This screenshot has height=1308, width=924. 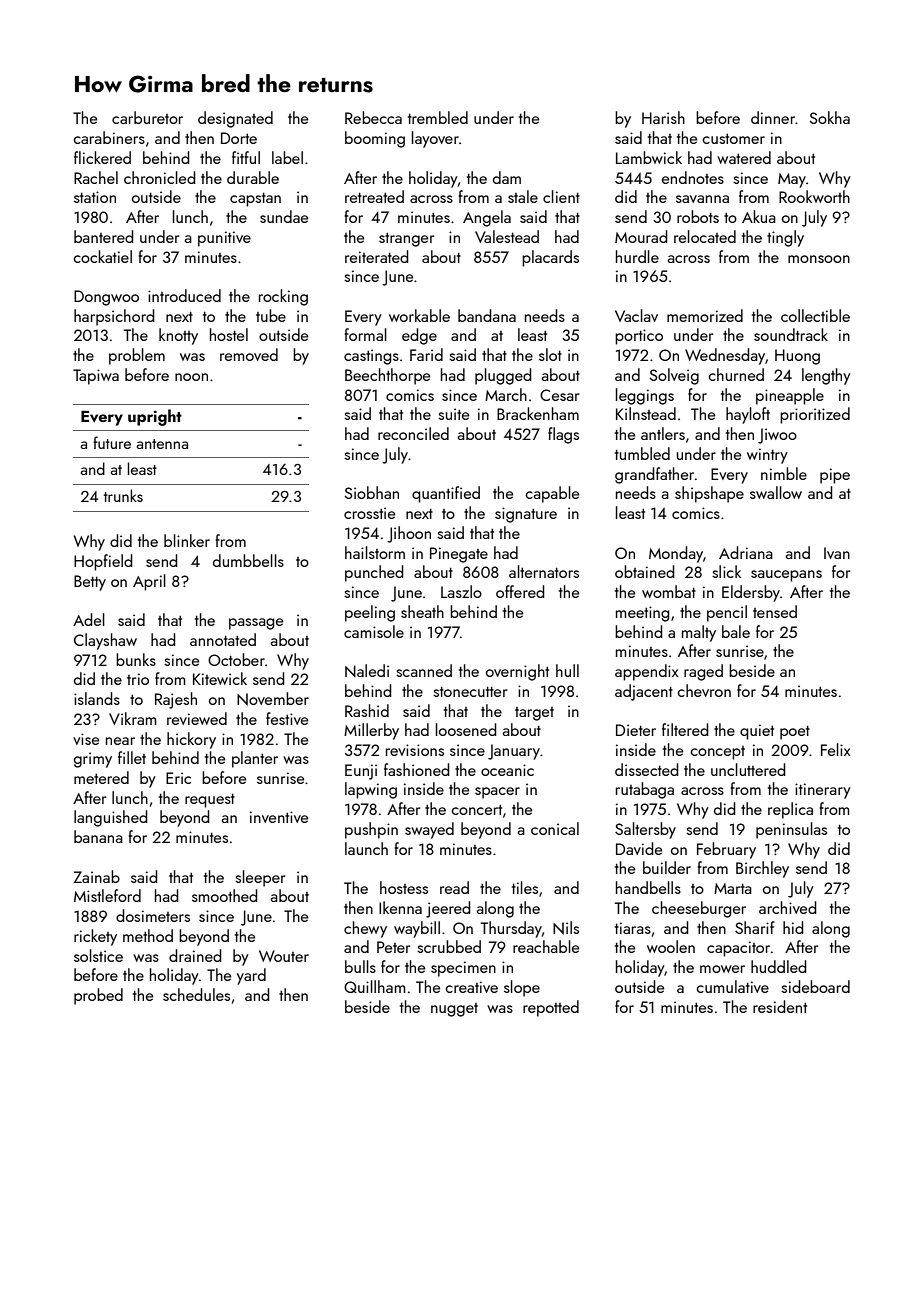 I want to click on nugget, so click(x=454, y=1010).
